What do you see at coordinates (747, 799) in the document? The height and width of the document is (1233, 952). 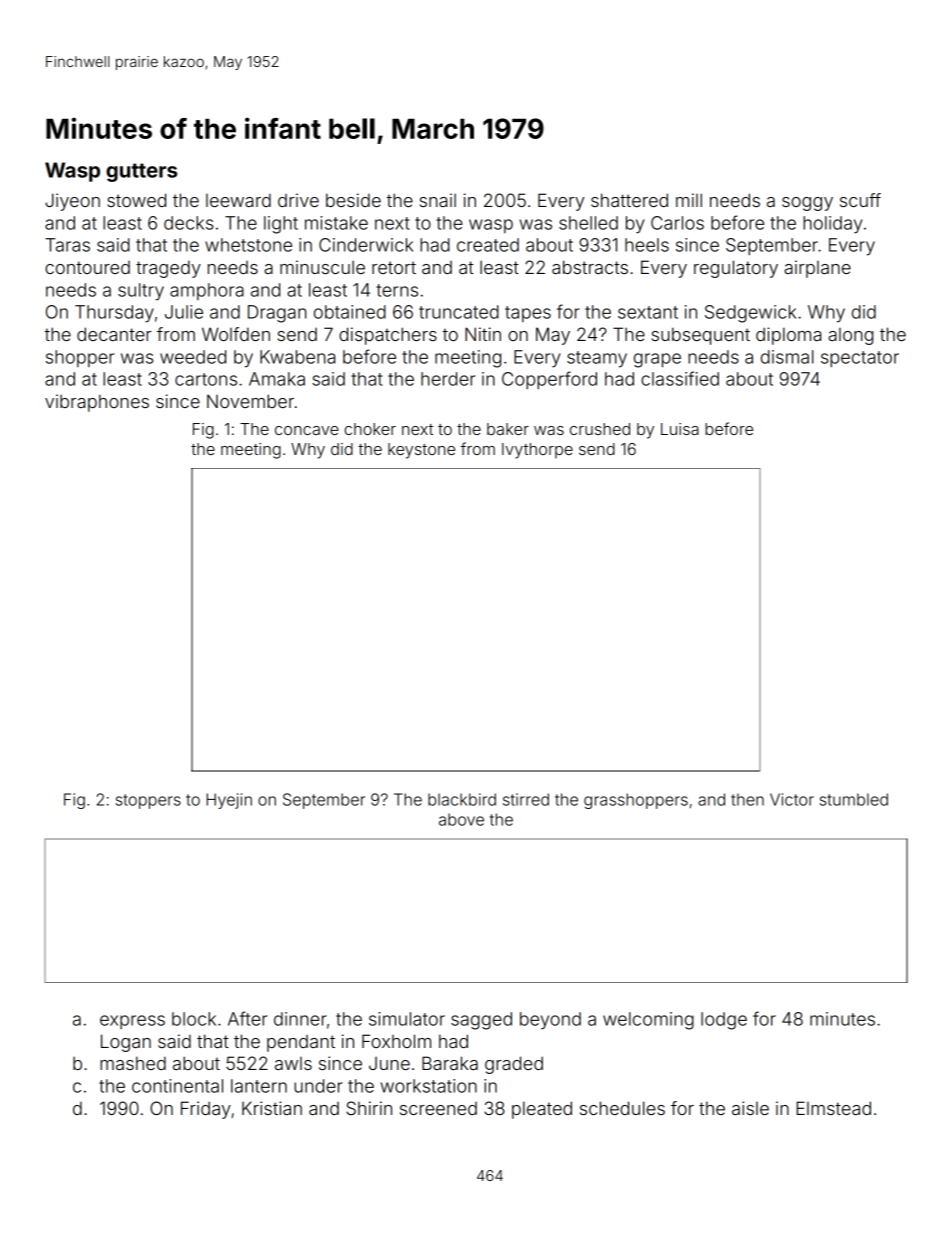 I see `then` at bounding box center [747, 799].
